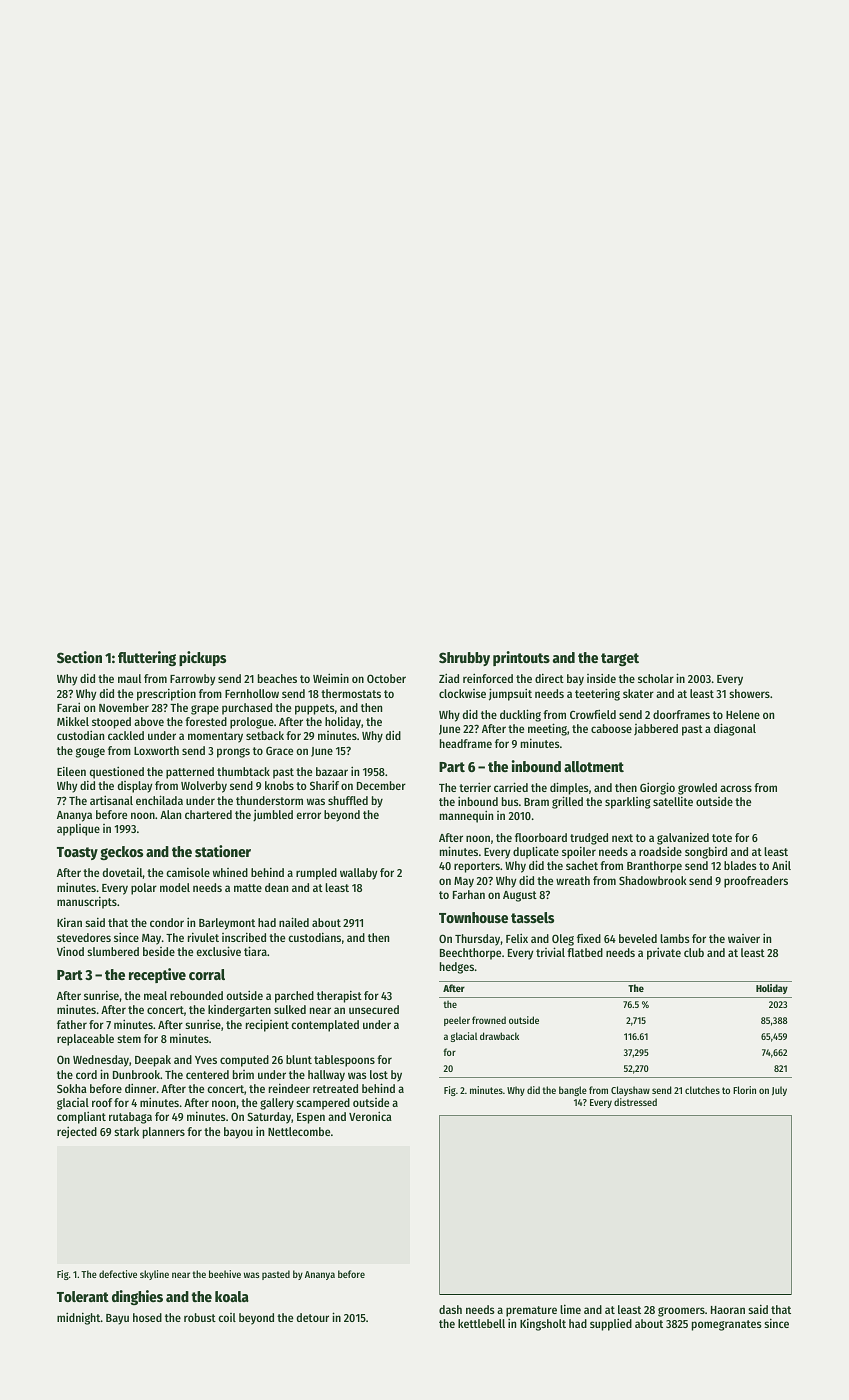 The height and width of the document is (1400, 849). Describe the element at coordinates (68, 707) in the document. I see `Farai` at that location.
